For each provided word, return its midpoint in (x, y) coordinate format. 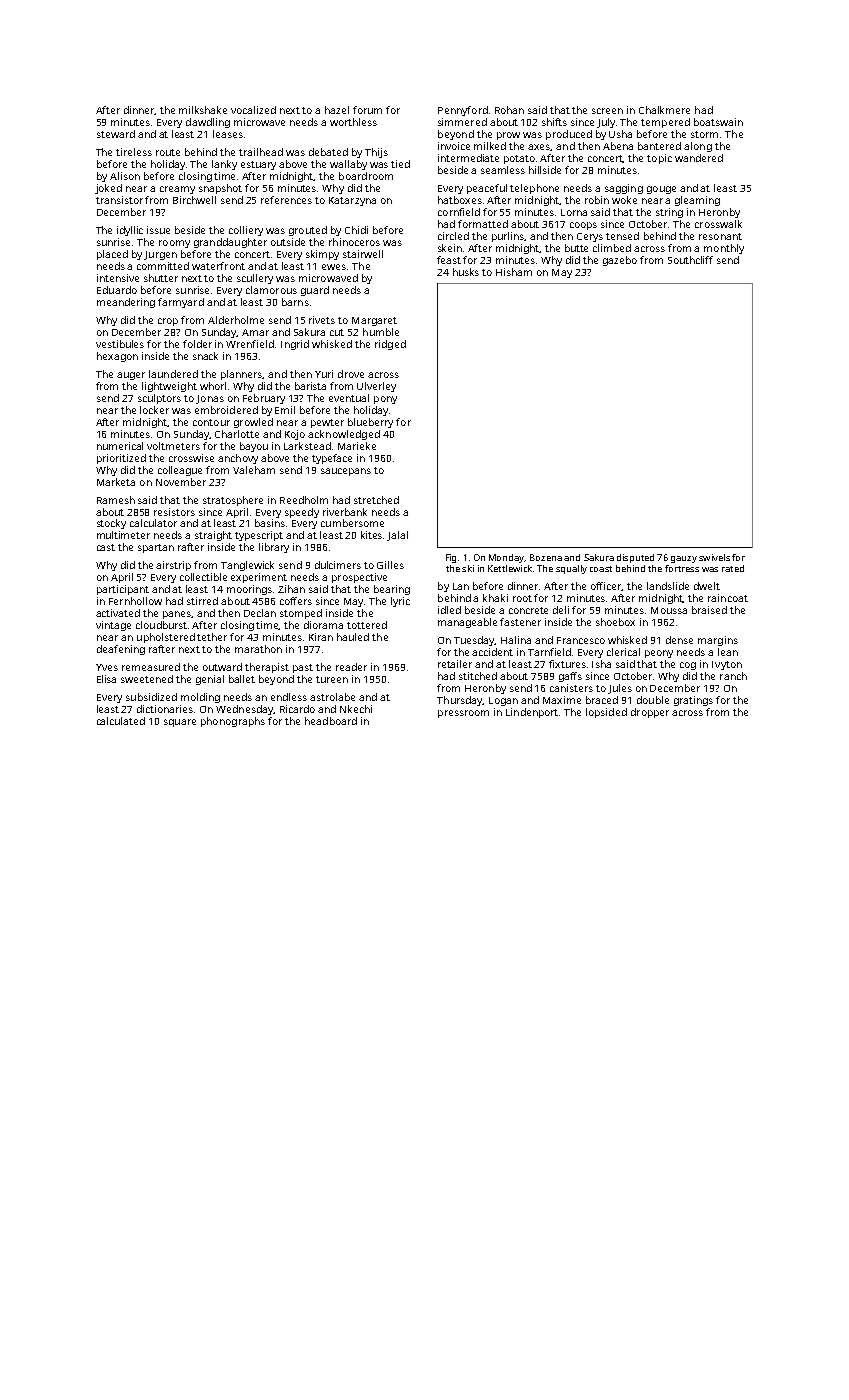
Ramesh (116, 500)
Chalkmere (664, 110)
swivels (714, 557)
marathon (258, 649)
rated (733, 568)
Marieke (357, 446)
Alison (125, 176)
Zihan (291, 589)
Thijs (376, 153)
